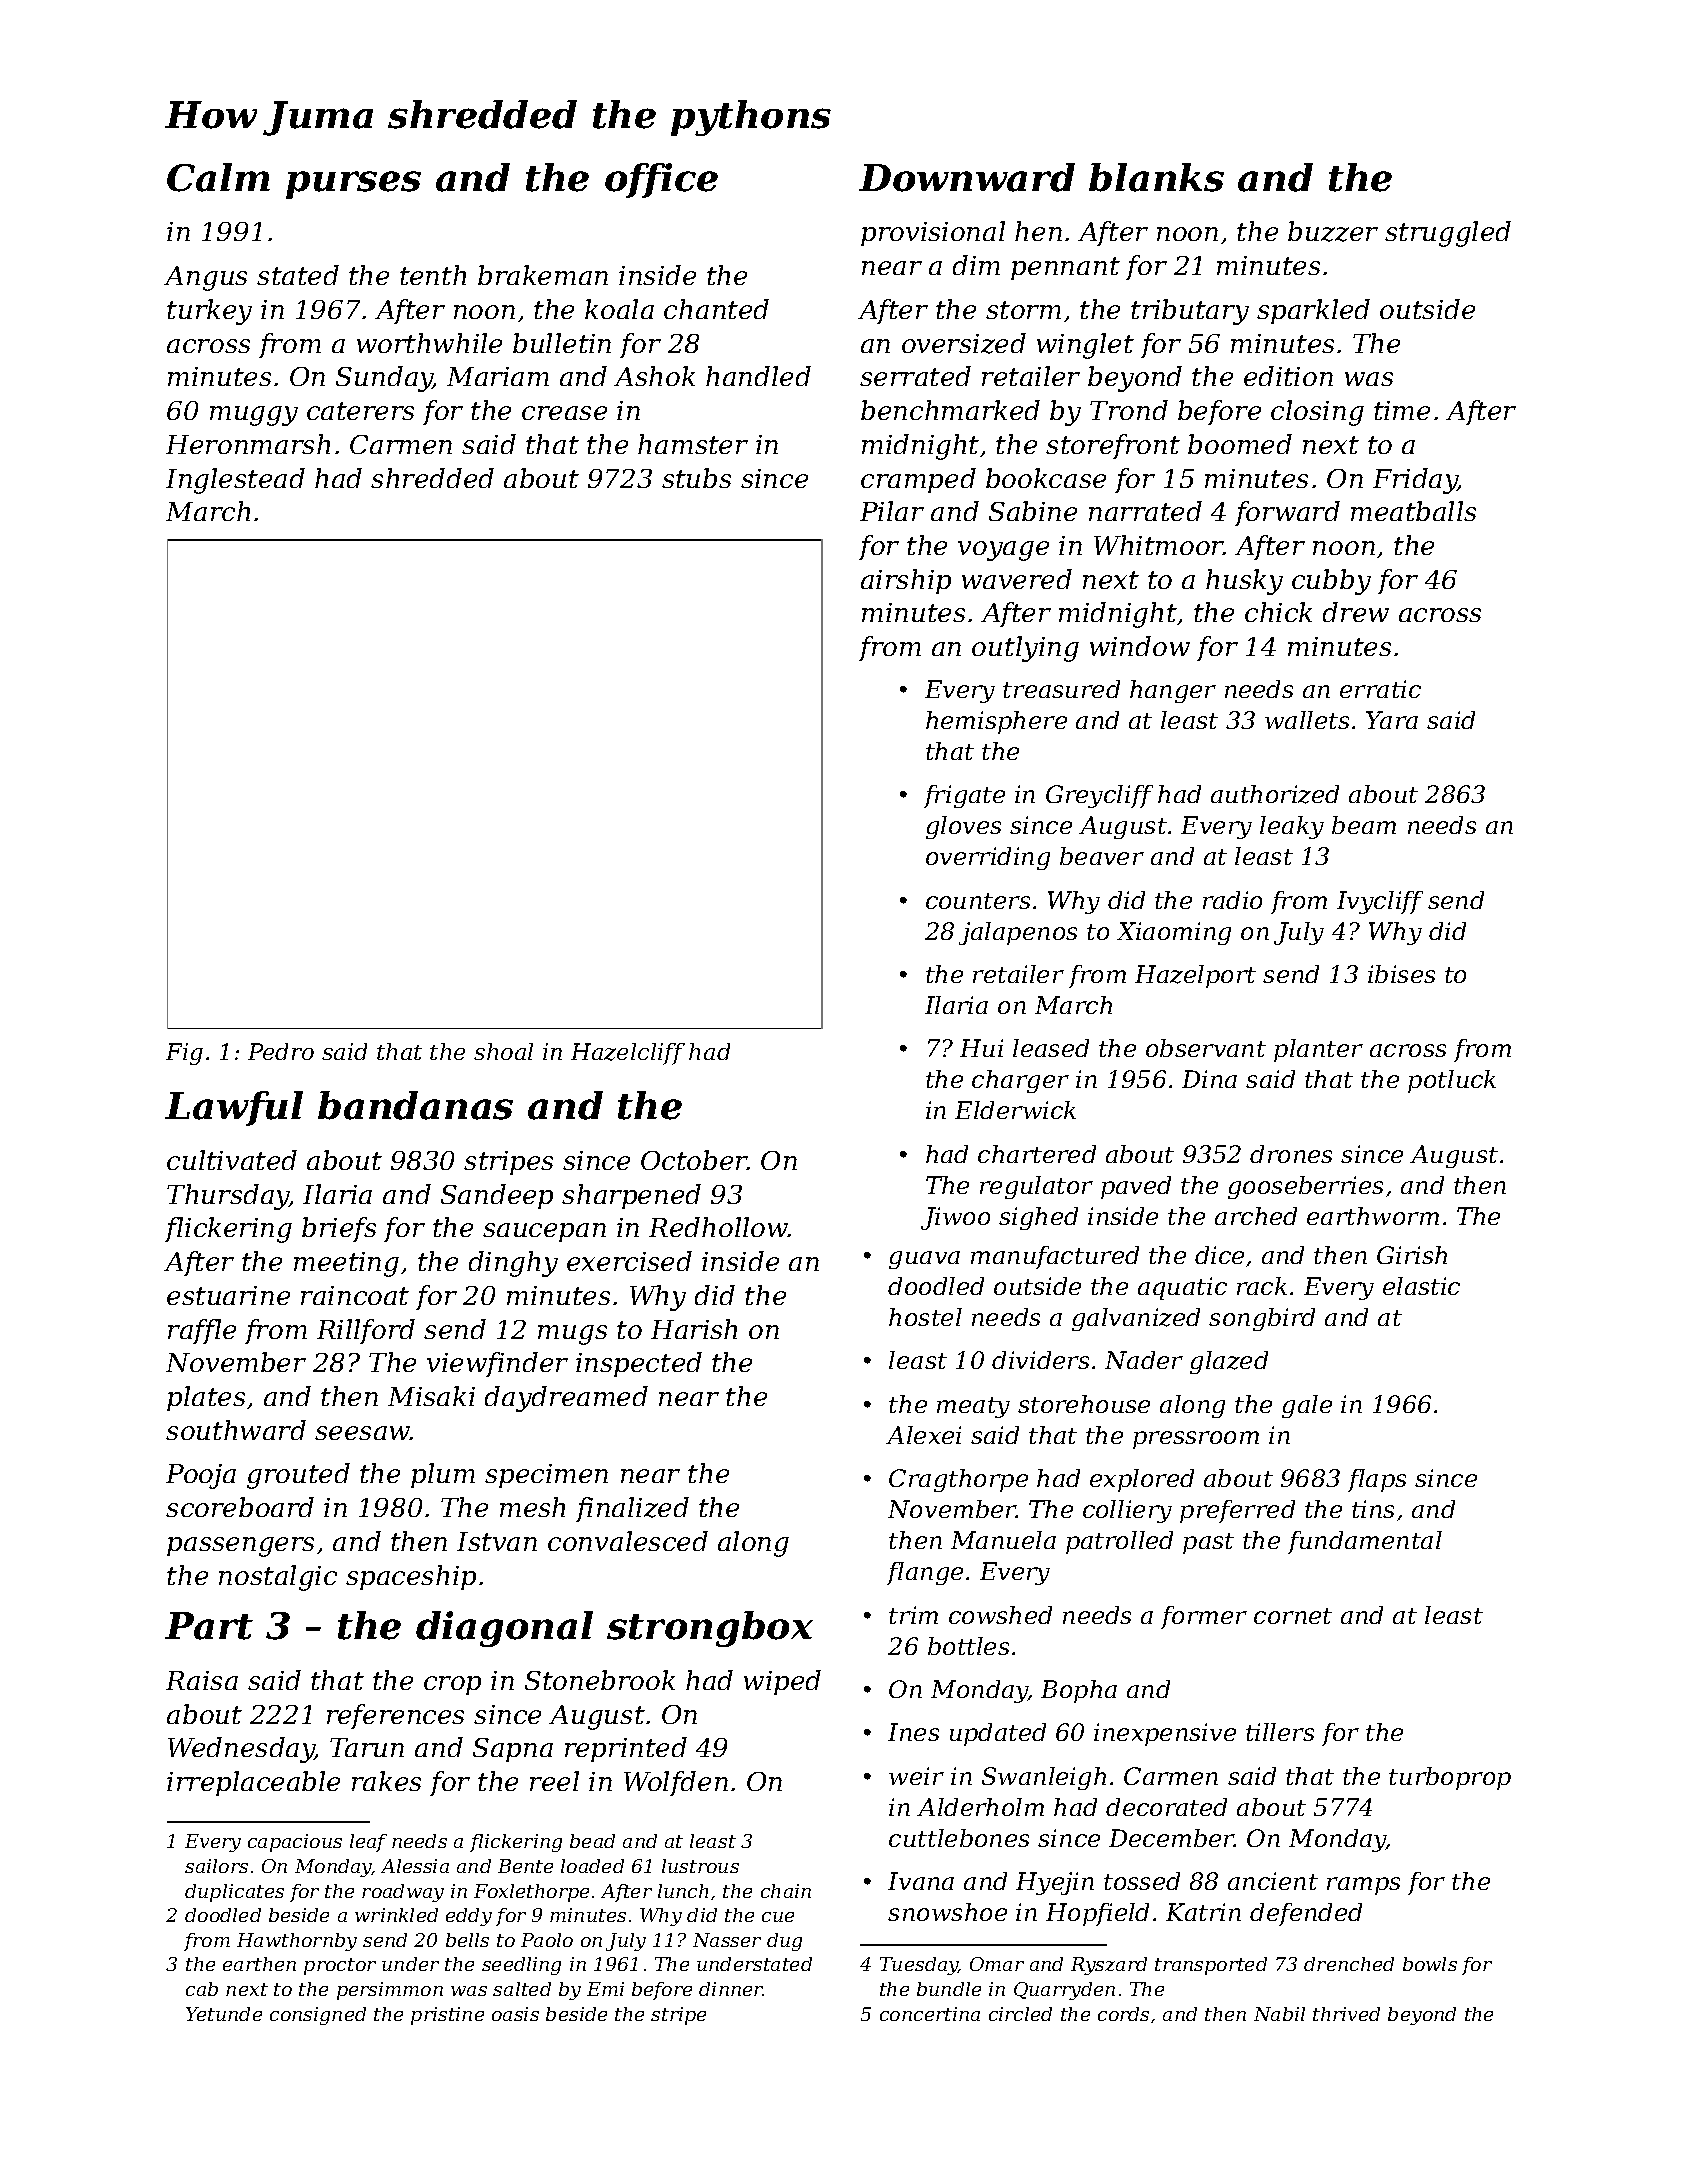 The height and width of the document is (2178, 1683). What do you see at coordinates (411, 1577) in the document?
I see `spaceship` at bounding box center [411, 1577].
